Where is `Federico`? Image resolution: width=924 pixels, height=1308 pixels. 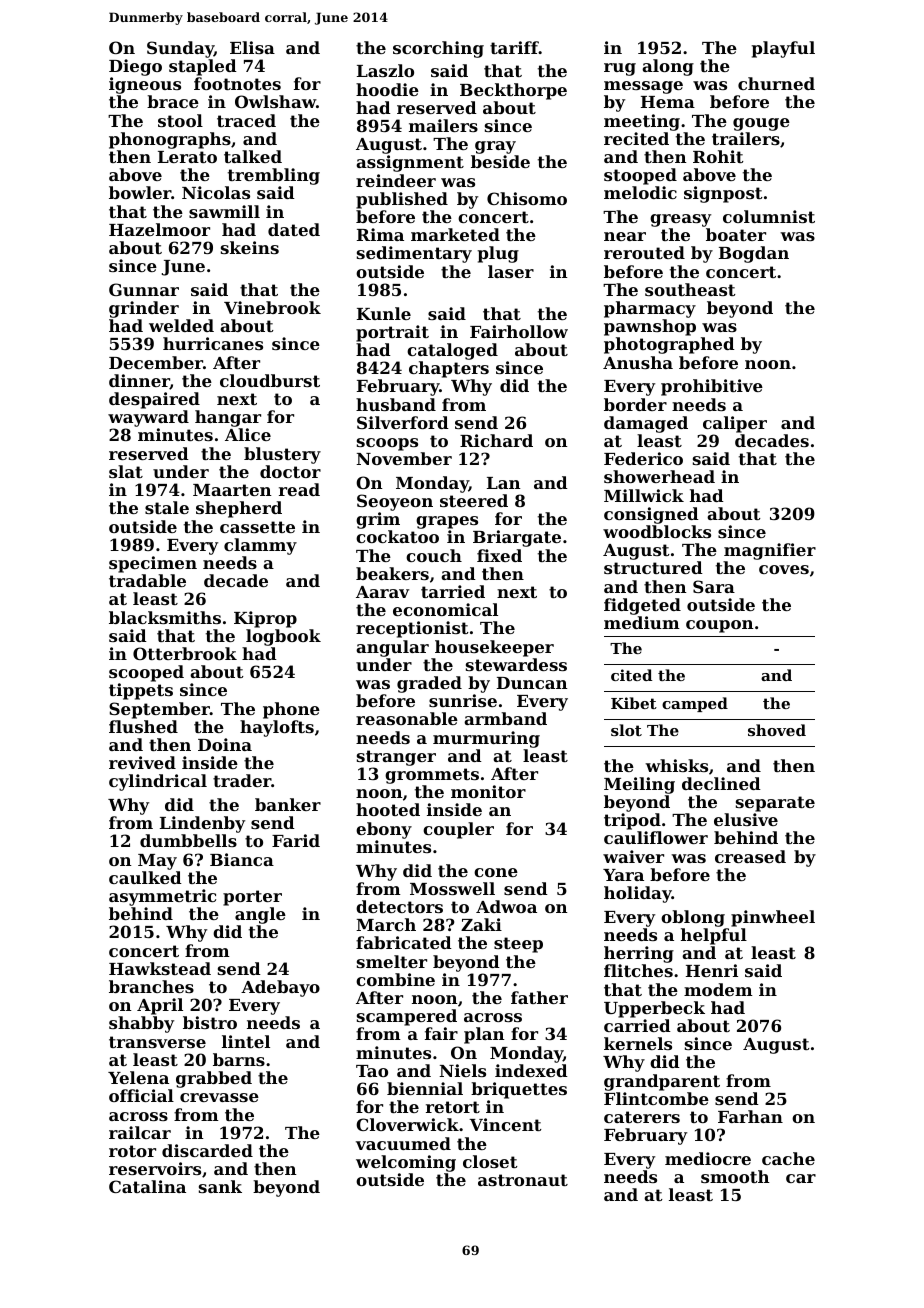
Federico is located at coordinates (643, 458).
